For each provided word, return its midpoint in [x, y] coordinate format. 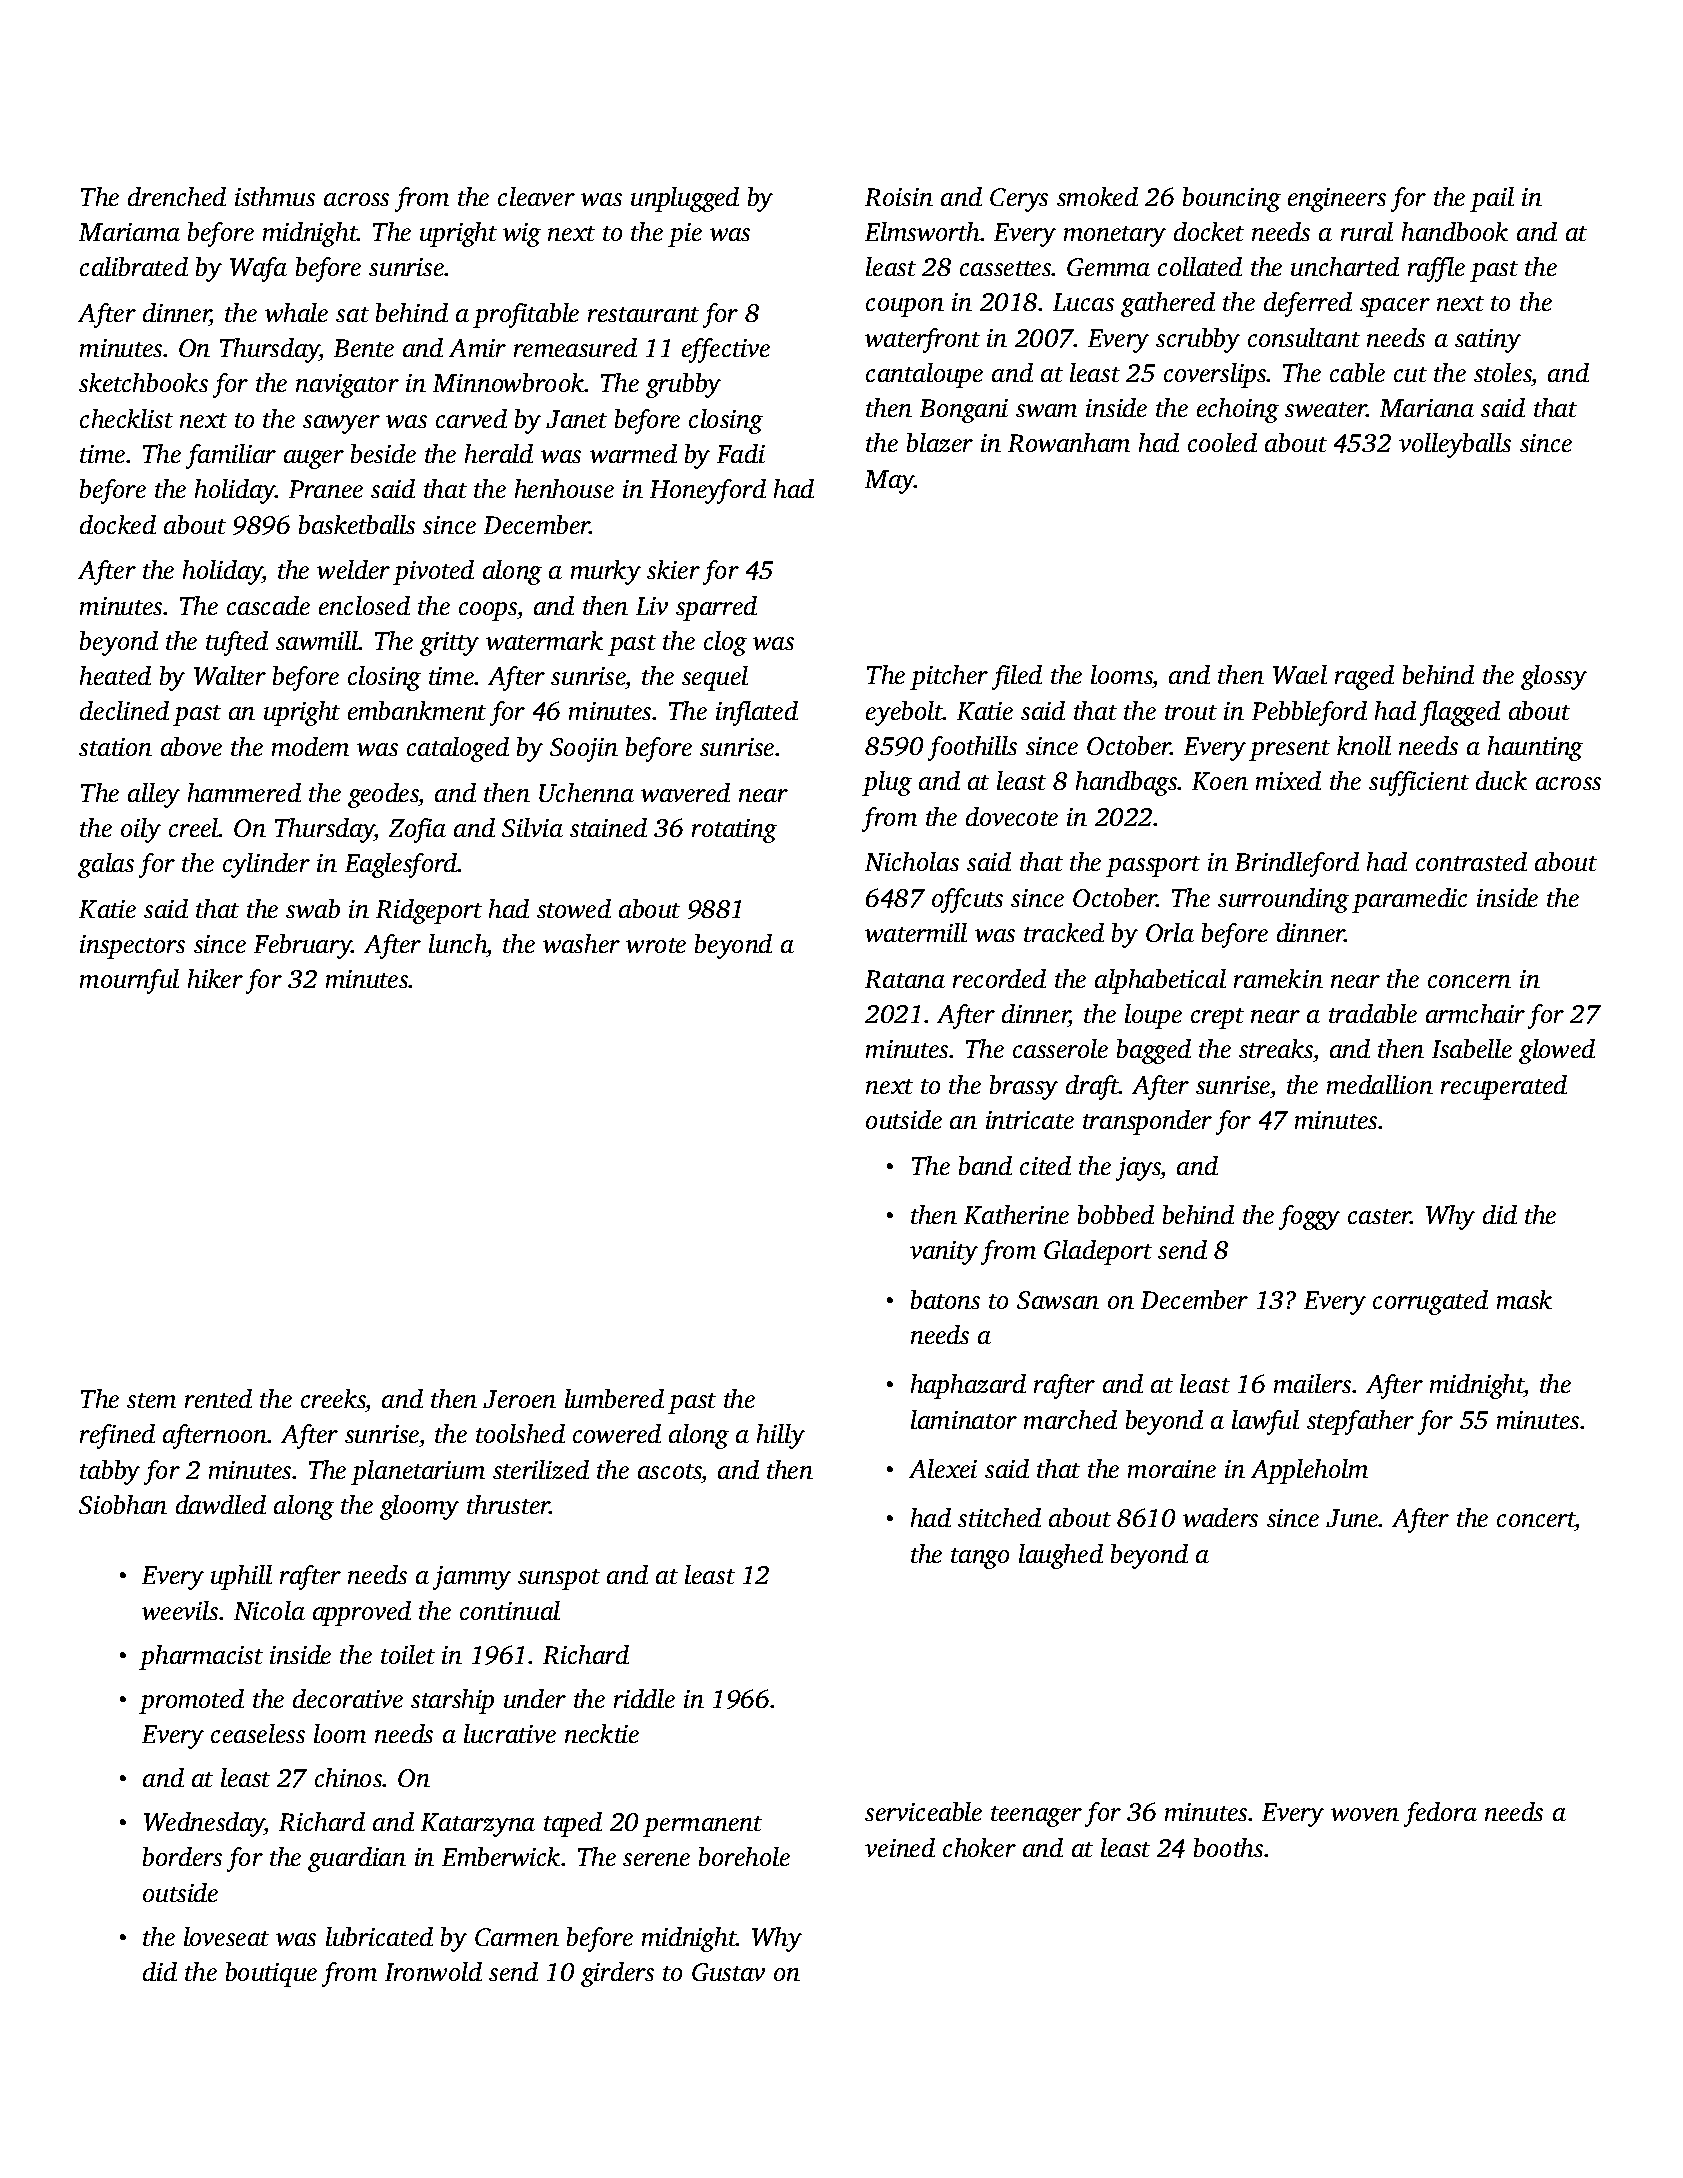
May [890, 482]
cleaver [536, 196]
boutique [271, 1974]
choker [979, 1847]
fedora [1440, 1814]
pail [1492, 199]
